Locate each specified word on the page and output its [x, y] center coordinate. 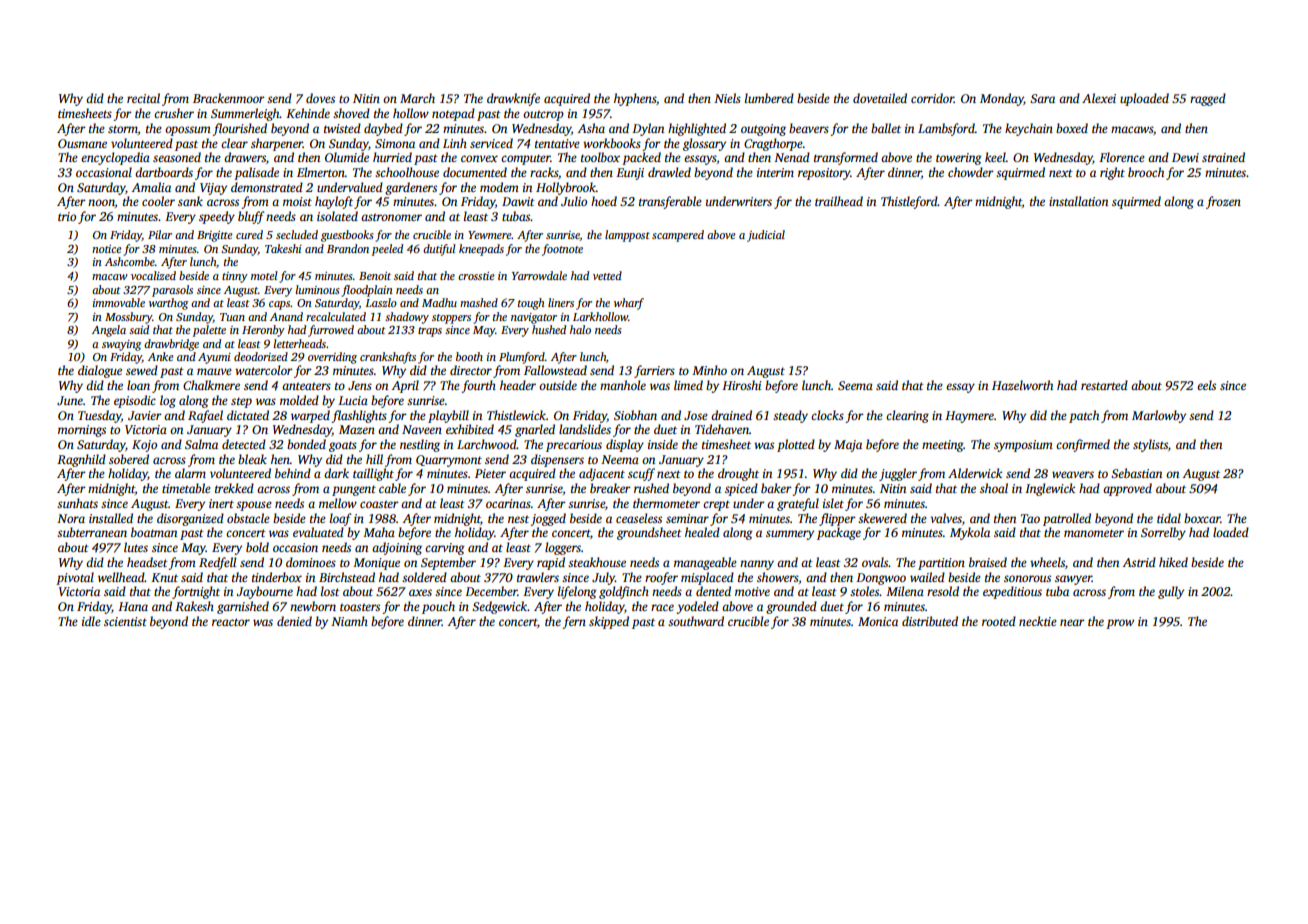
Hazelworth [1022, 385]
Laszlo [381, 302]
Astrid [1139, 562]
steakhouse [597, 562]
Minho [709, 370]
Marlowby [1159, 416]
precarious [574, 446]
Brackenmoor [229, 98]
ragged [1208, 99]
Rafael [205, 416]
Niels [727, 98]
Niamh [349, 621]
